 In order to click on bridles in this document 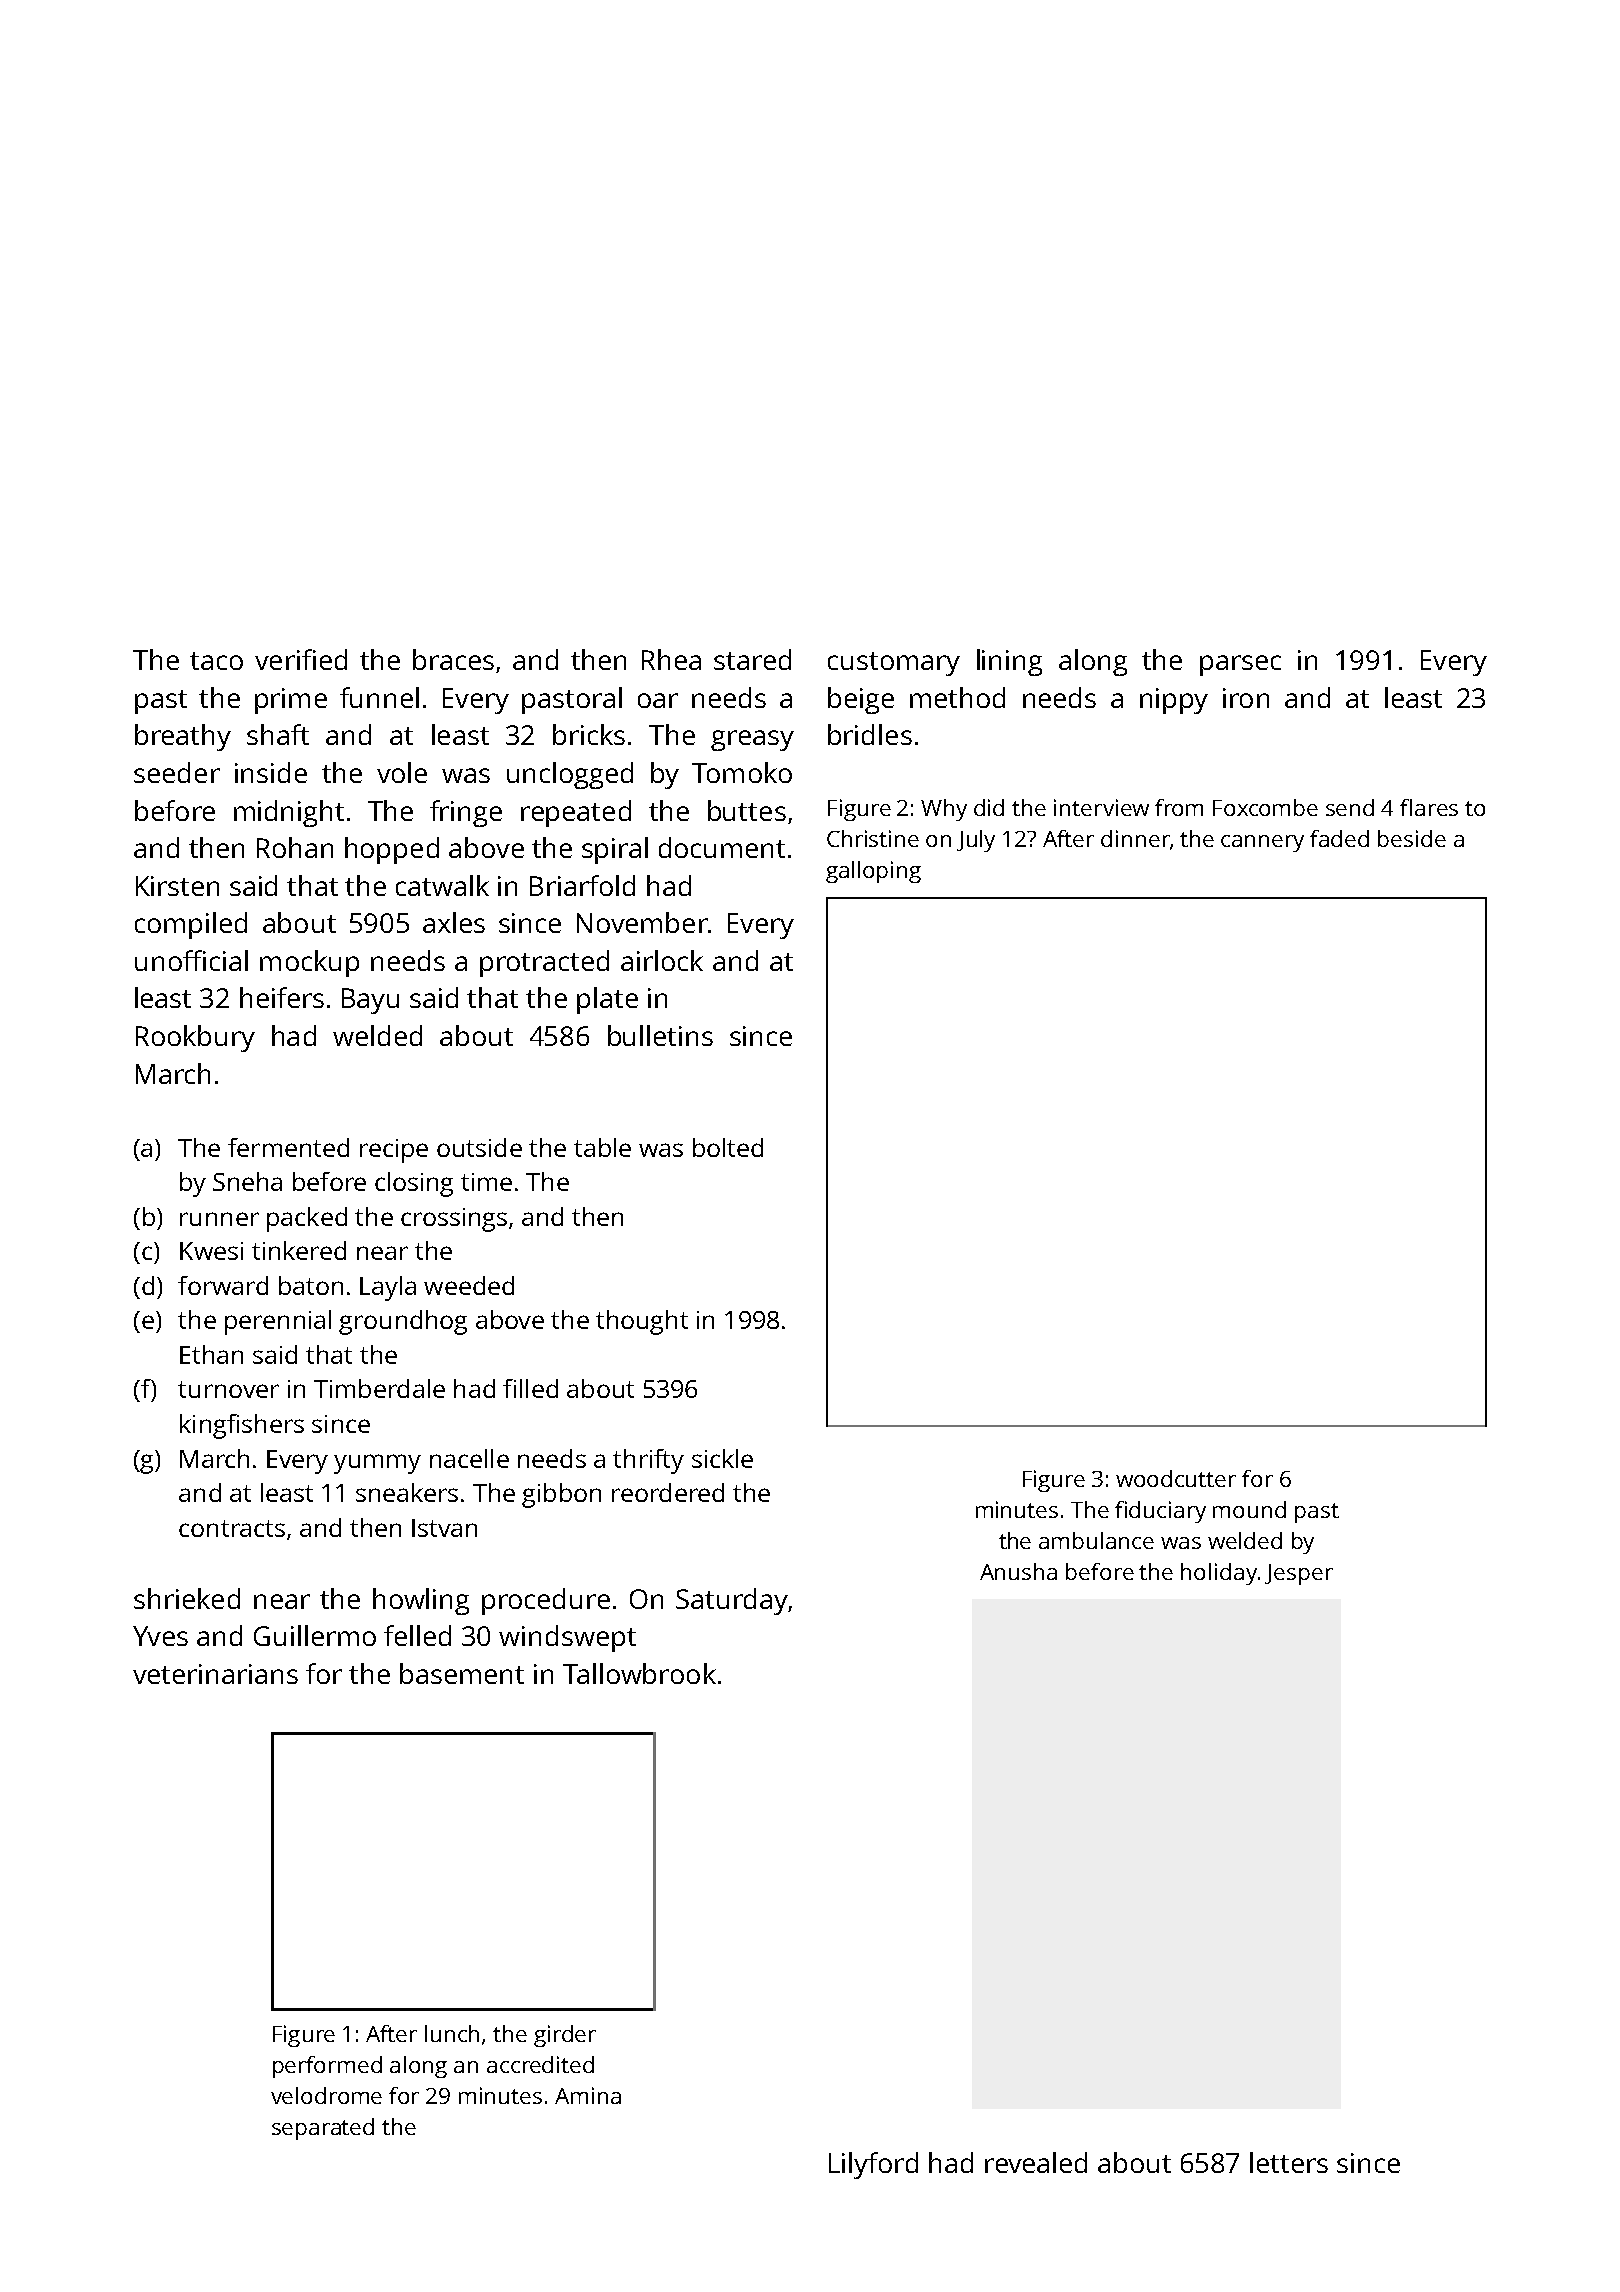, I will do `click(870, 734)`.
